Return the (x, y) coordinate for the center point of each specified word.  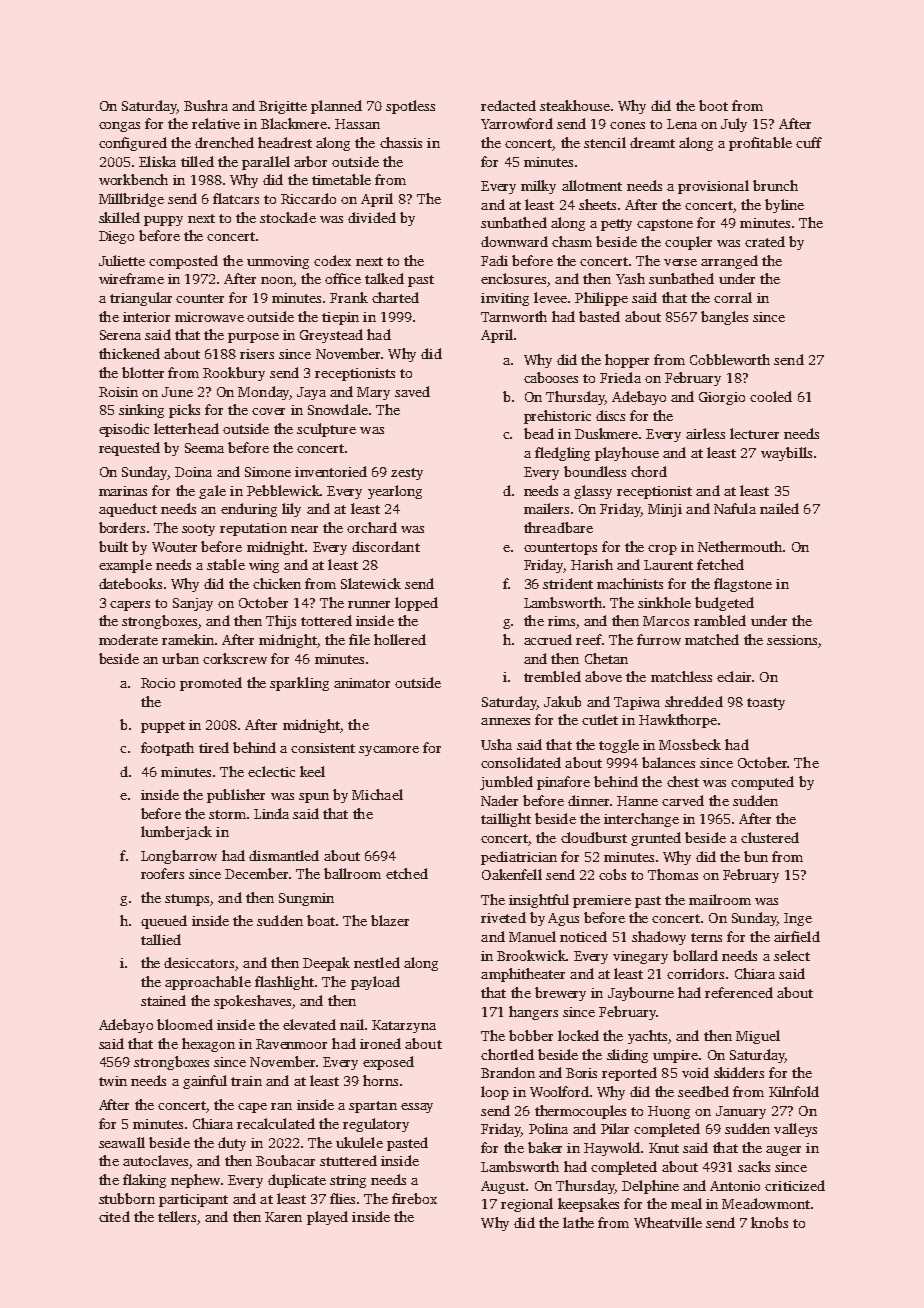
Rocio (158, 683)
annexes (505, 721)
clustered (770, 837)
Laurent (668, 565)
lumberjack (176, 833)
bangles (724, 318)
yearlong (395, 492)
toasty (766, 704)
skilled (119, 217)
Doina (193, 472)
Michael (377, 794)
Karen (283, 1217)
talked (384, 278)
